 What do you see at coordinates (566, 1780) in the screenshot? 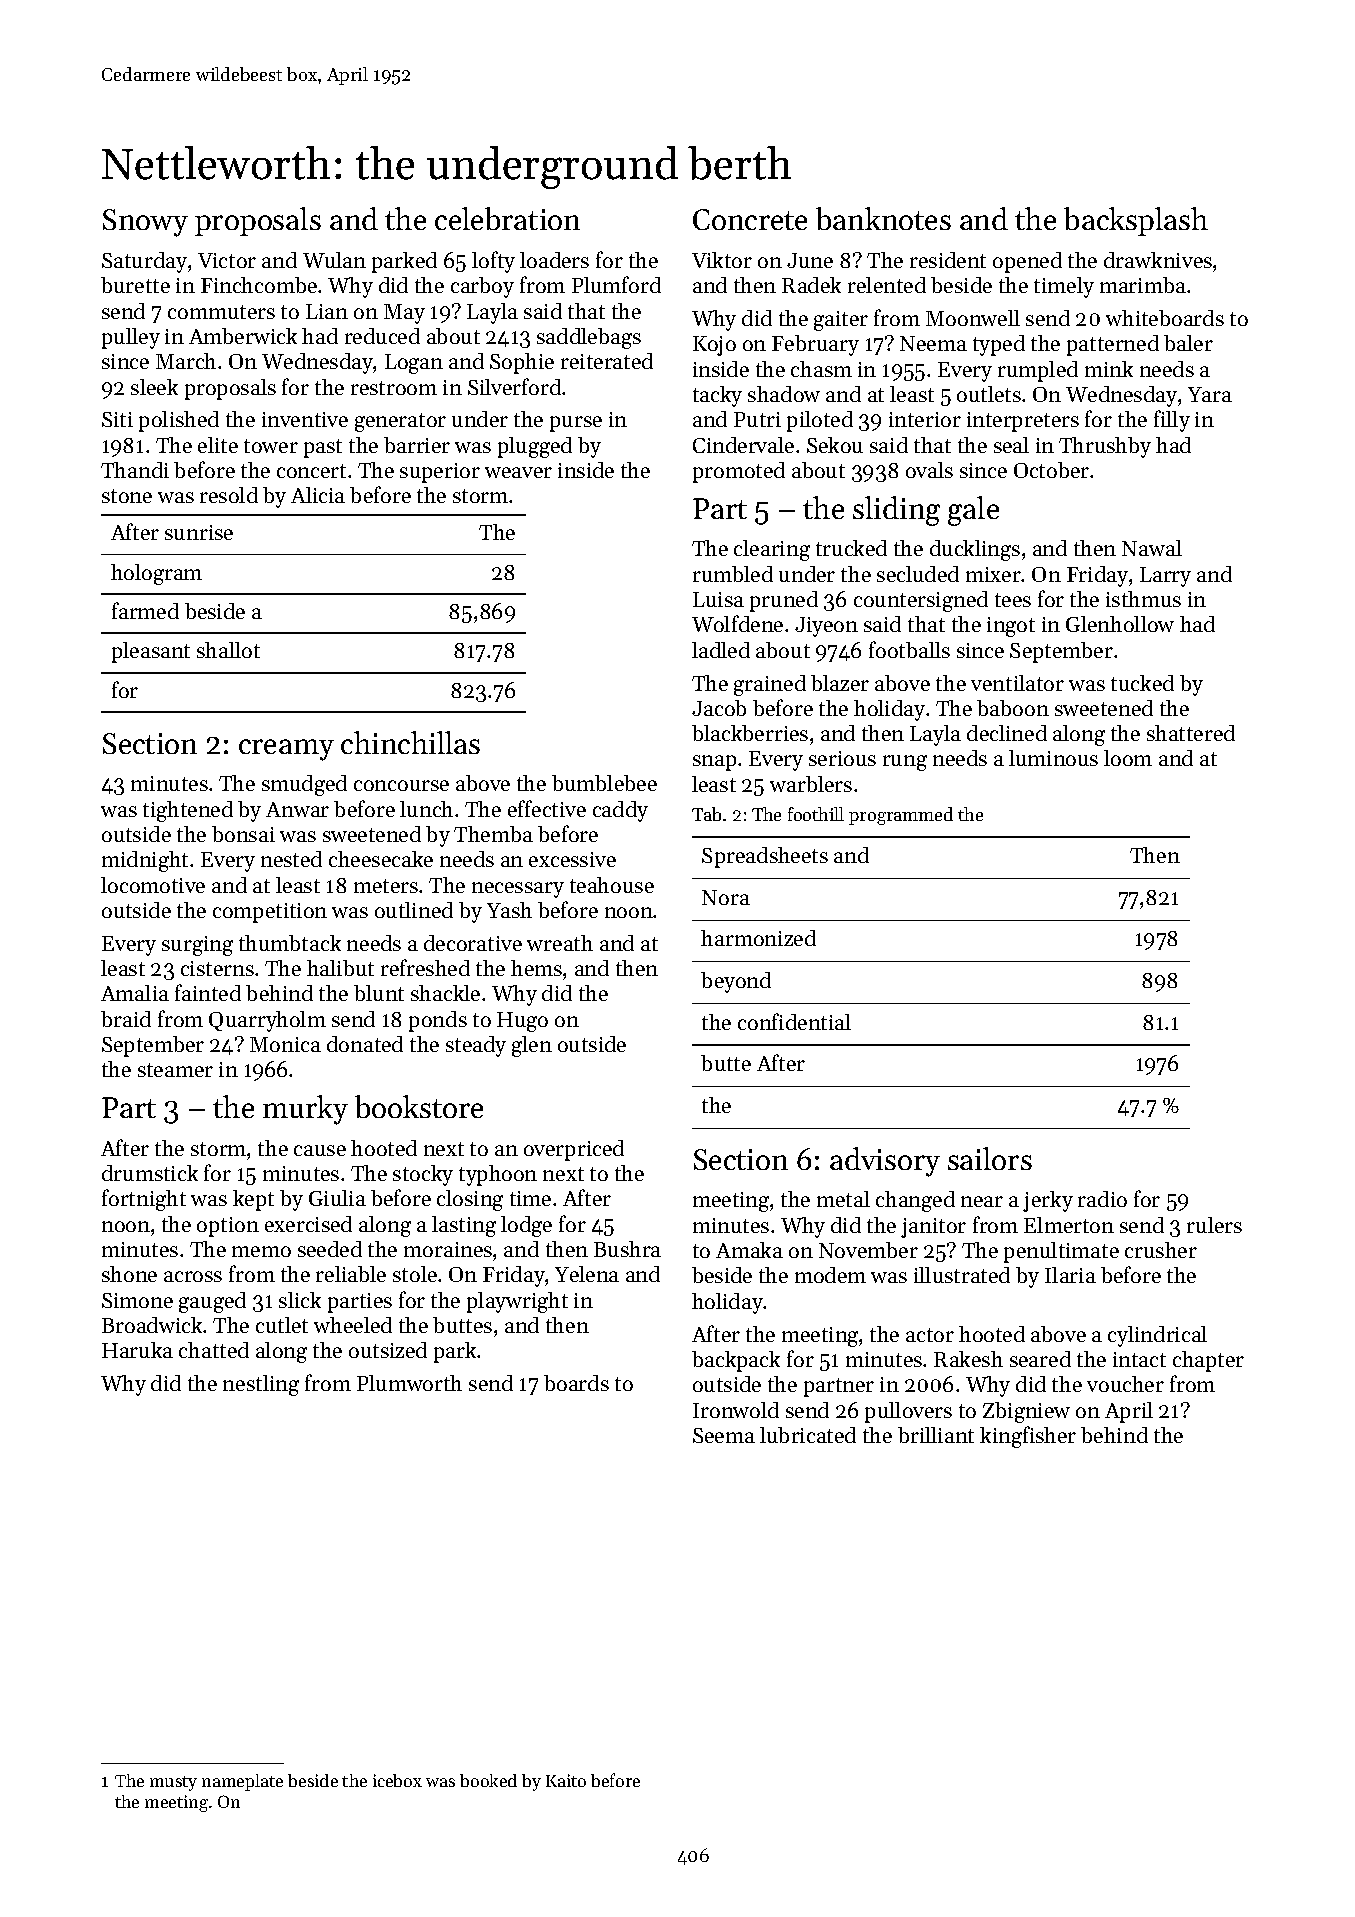
I see `Kaito` at bounding box center [566, 1780].
